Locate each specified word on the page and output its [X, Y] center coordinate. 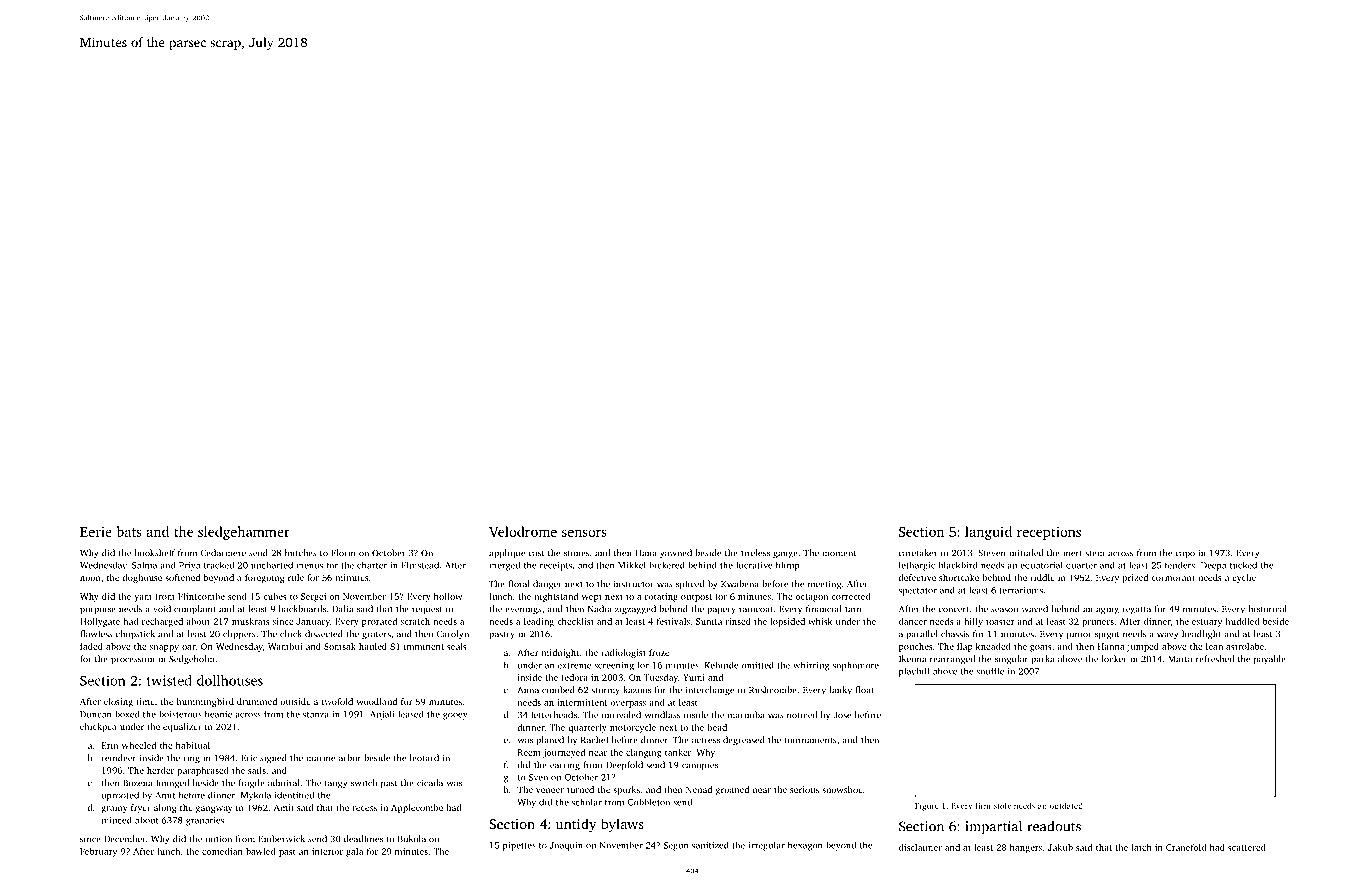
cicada [430, 783]
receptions [1049, 533]
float [865, 690]
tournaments [810, 740]
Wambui [285, 646]
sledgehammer [244, 533]
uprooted [120, 796]
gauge [785, 555]
